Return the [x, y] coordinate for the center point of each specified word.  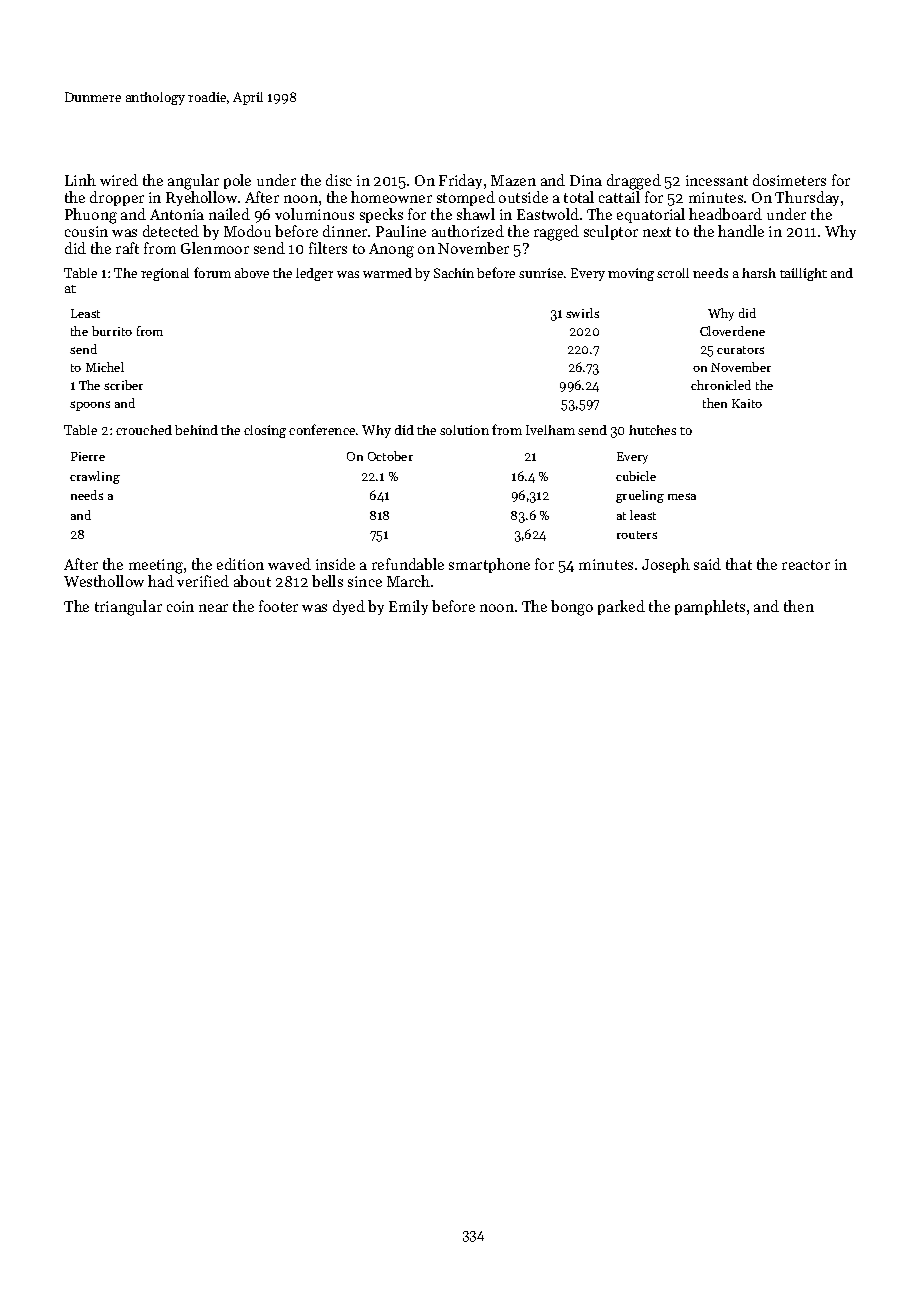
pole [237, 181]
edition [240, 564]
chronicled [721, 385]
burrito [112, 331]
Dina [586, 180]
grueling [640, 496]
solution [464, 430]
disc [339, 180]
